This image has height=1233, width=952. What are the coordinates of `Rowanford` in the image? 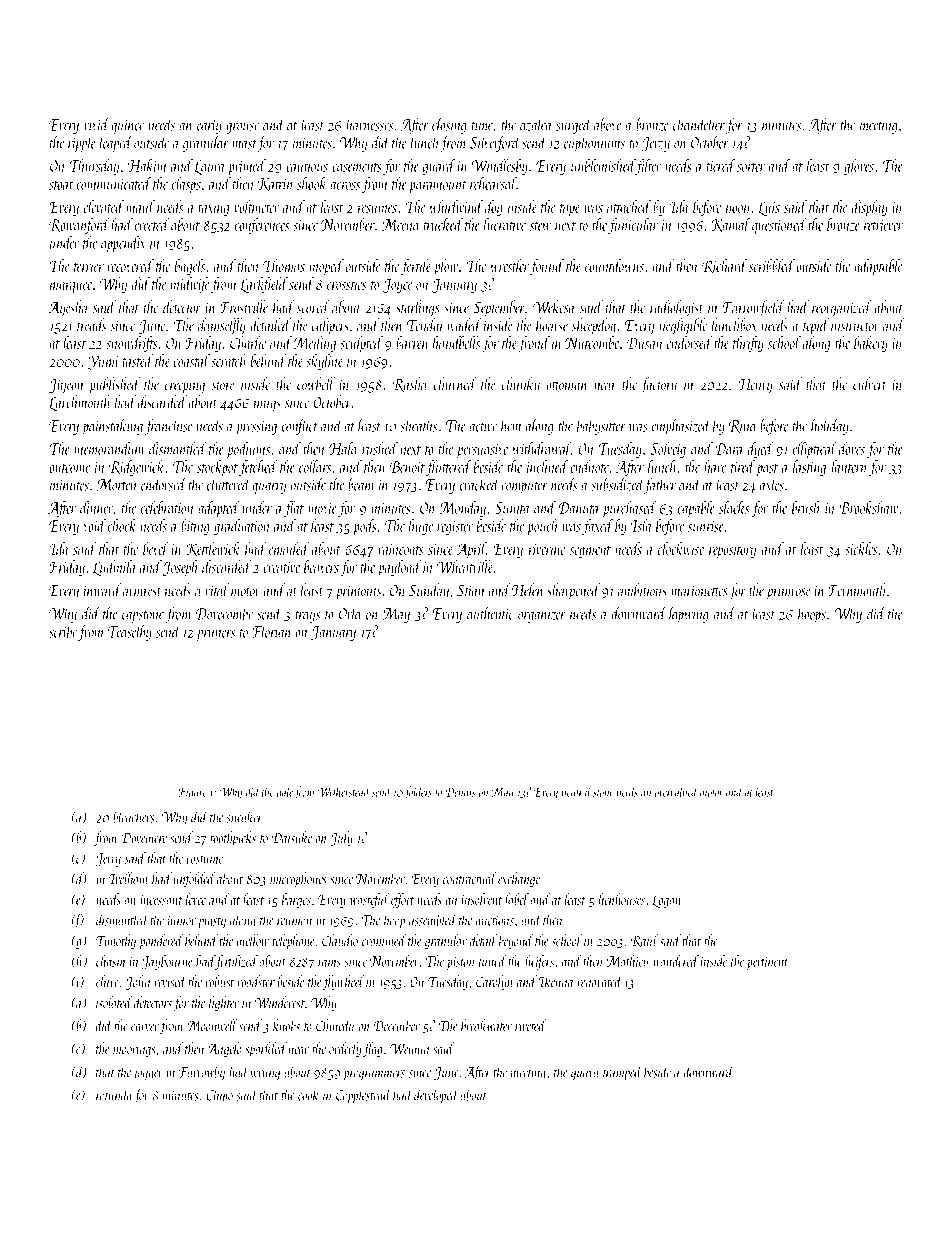 It's located at (79, 226).
